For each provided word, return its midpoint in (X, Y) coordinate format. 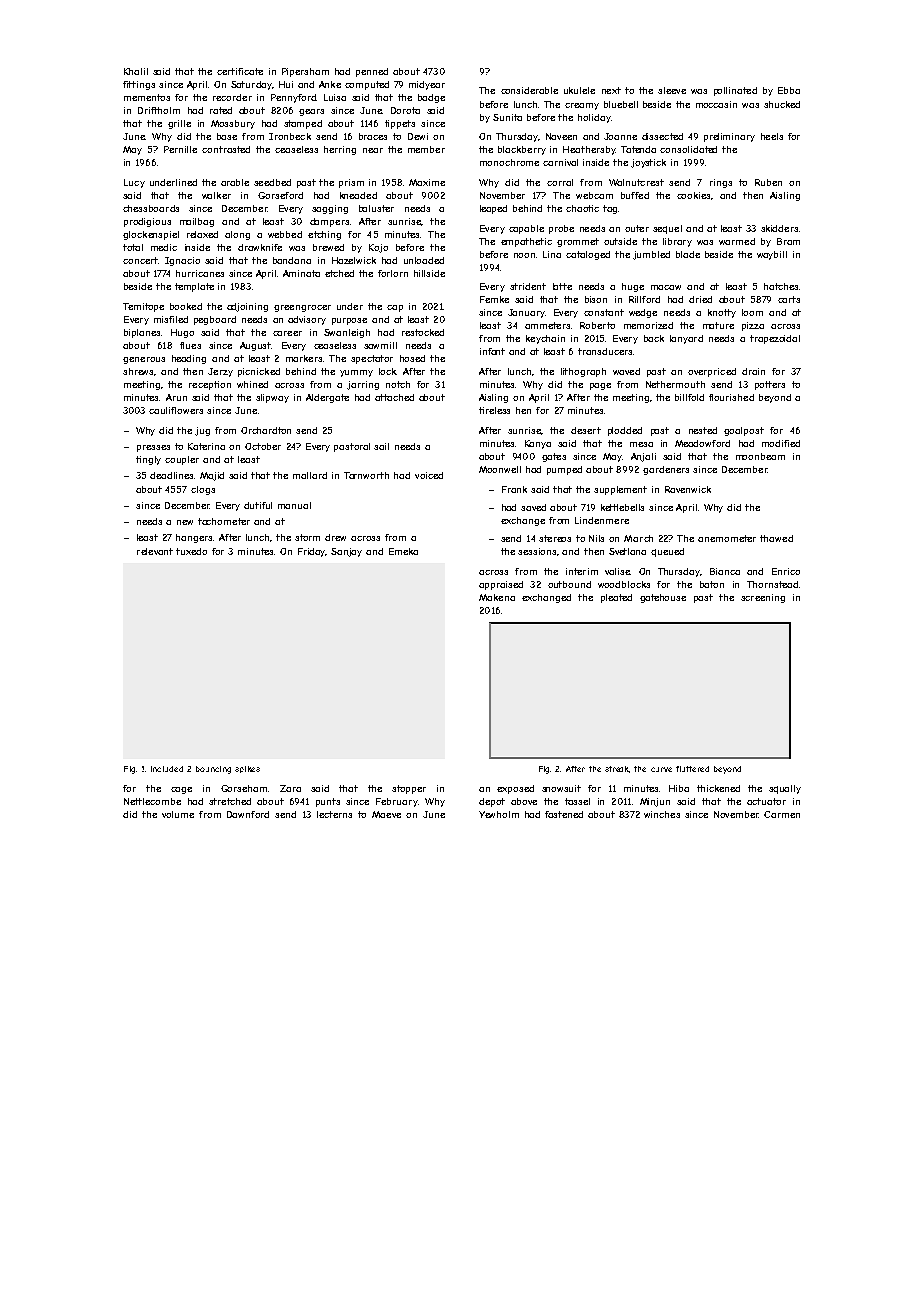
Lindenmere (602, 520)
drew (335, 537)
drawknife (260, 247)
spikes (247, 769)
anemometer (727, 538)
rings (721, 183)
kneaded (358, 195)
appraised (501, 585)
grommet (578, 242)
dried (700, 299)
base (227, 136)
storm (307, 537)
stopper (409, 789)
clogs (203, 490)
